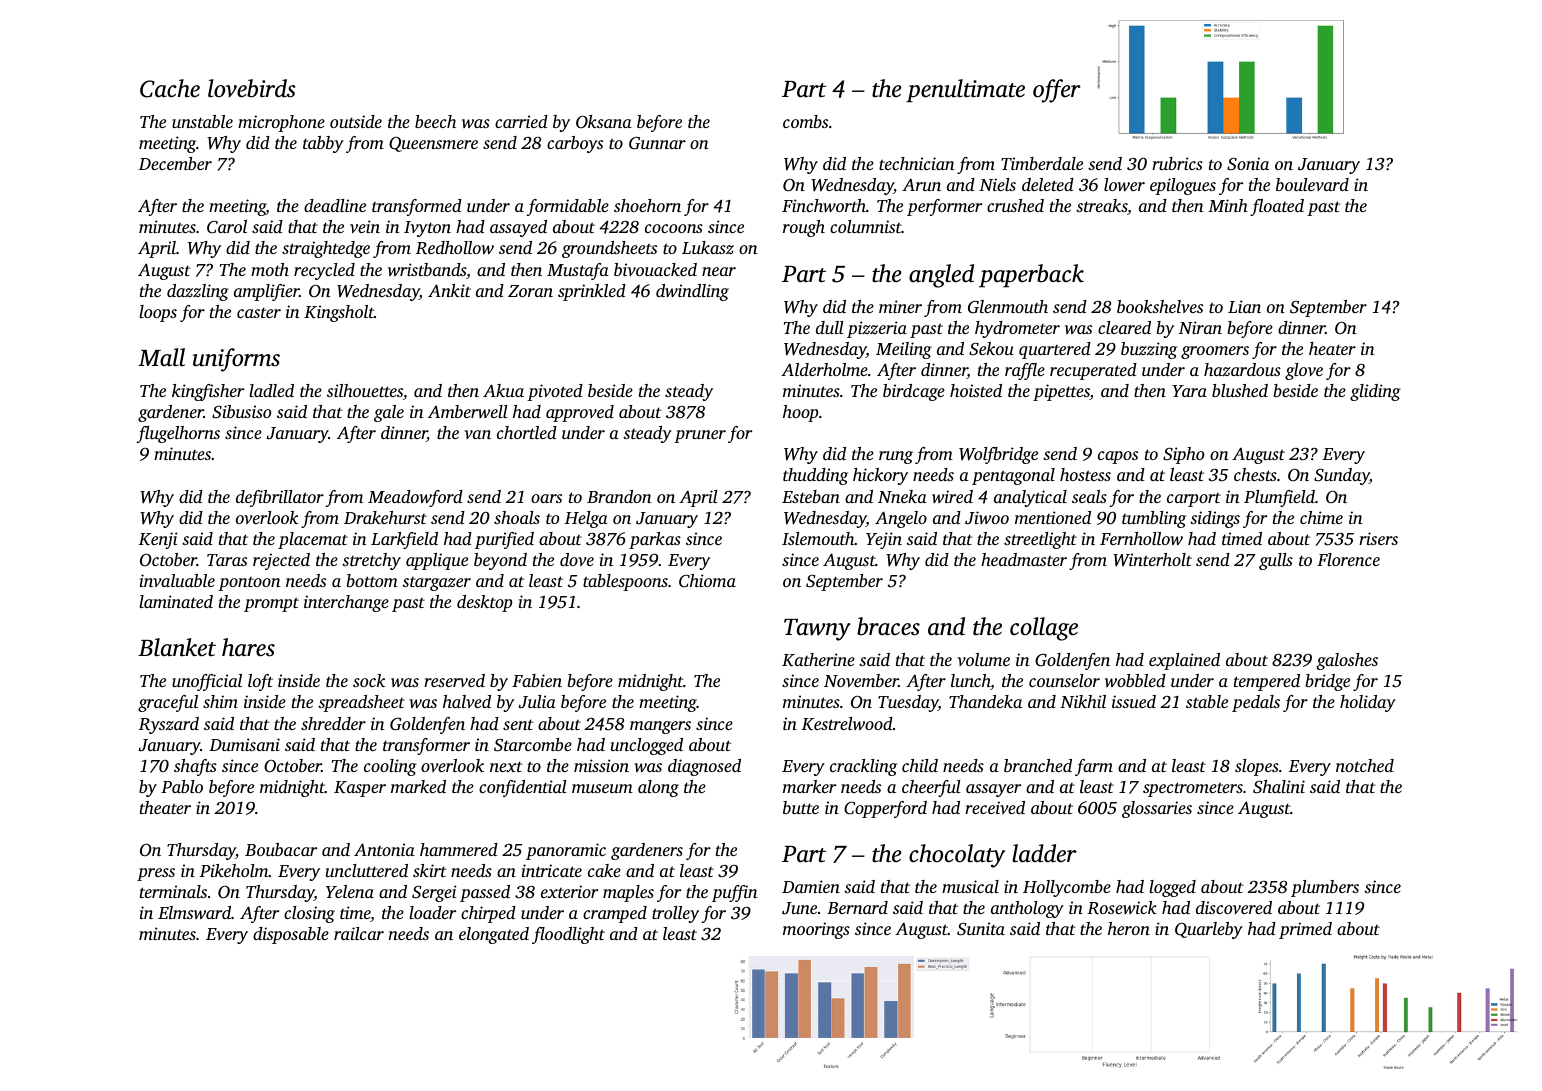 The width and height of the screenshot is (1542, 1091). What do you see at coordinates (350, 891) in the screenshot?
I see `Yelena` at bounding box center [350, 891].
